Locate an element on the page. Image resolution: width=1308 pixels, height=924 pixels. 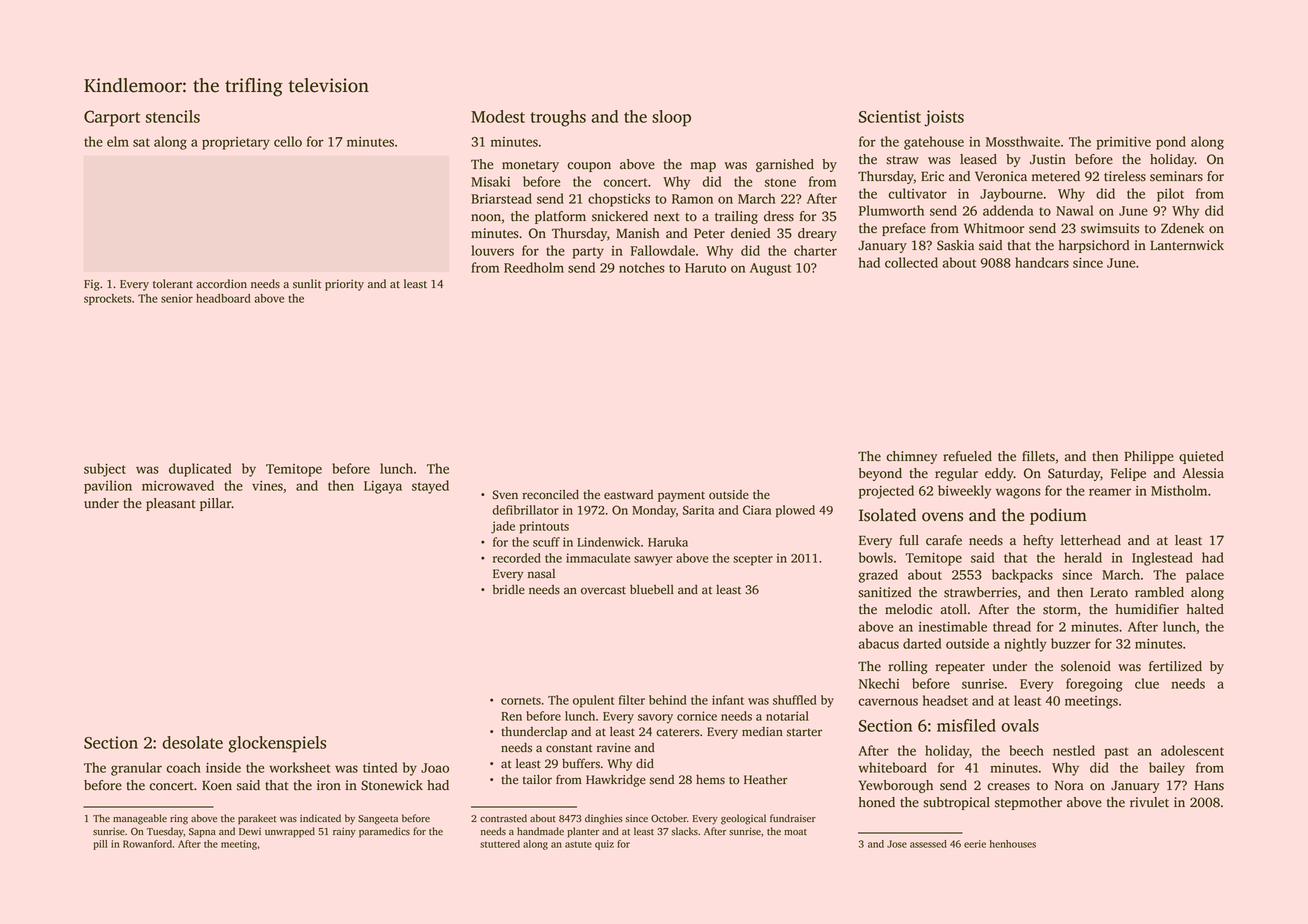
sloop is located at coordinates (671, 118).
